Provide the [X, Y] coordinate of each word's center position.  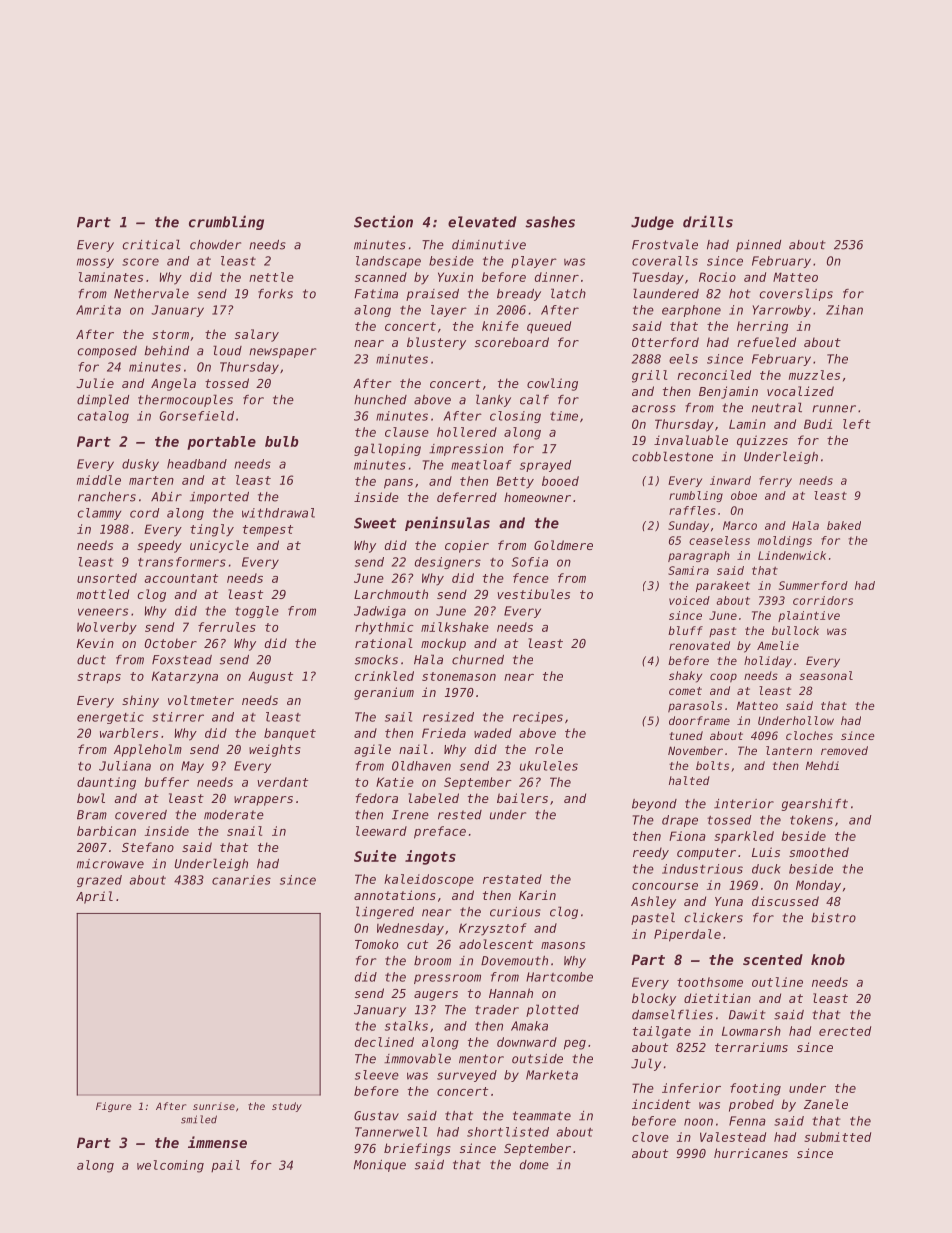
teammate [542, 1116]
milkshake [455, 627]
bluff [685, 630]
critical [151, 244]
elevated [482, 222]
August [270, 677]
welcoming [170, 1166]
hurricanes [751, 1153]
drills [708, 221]
